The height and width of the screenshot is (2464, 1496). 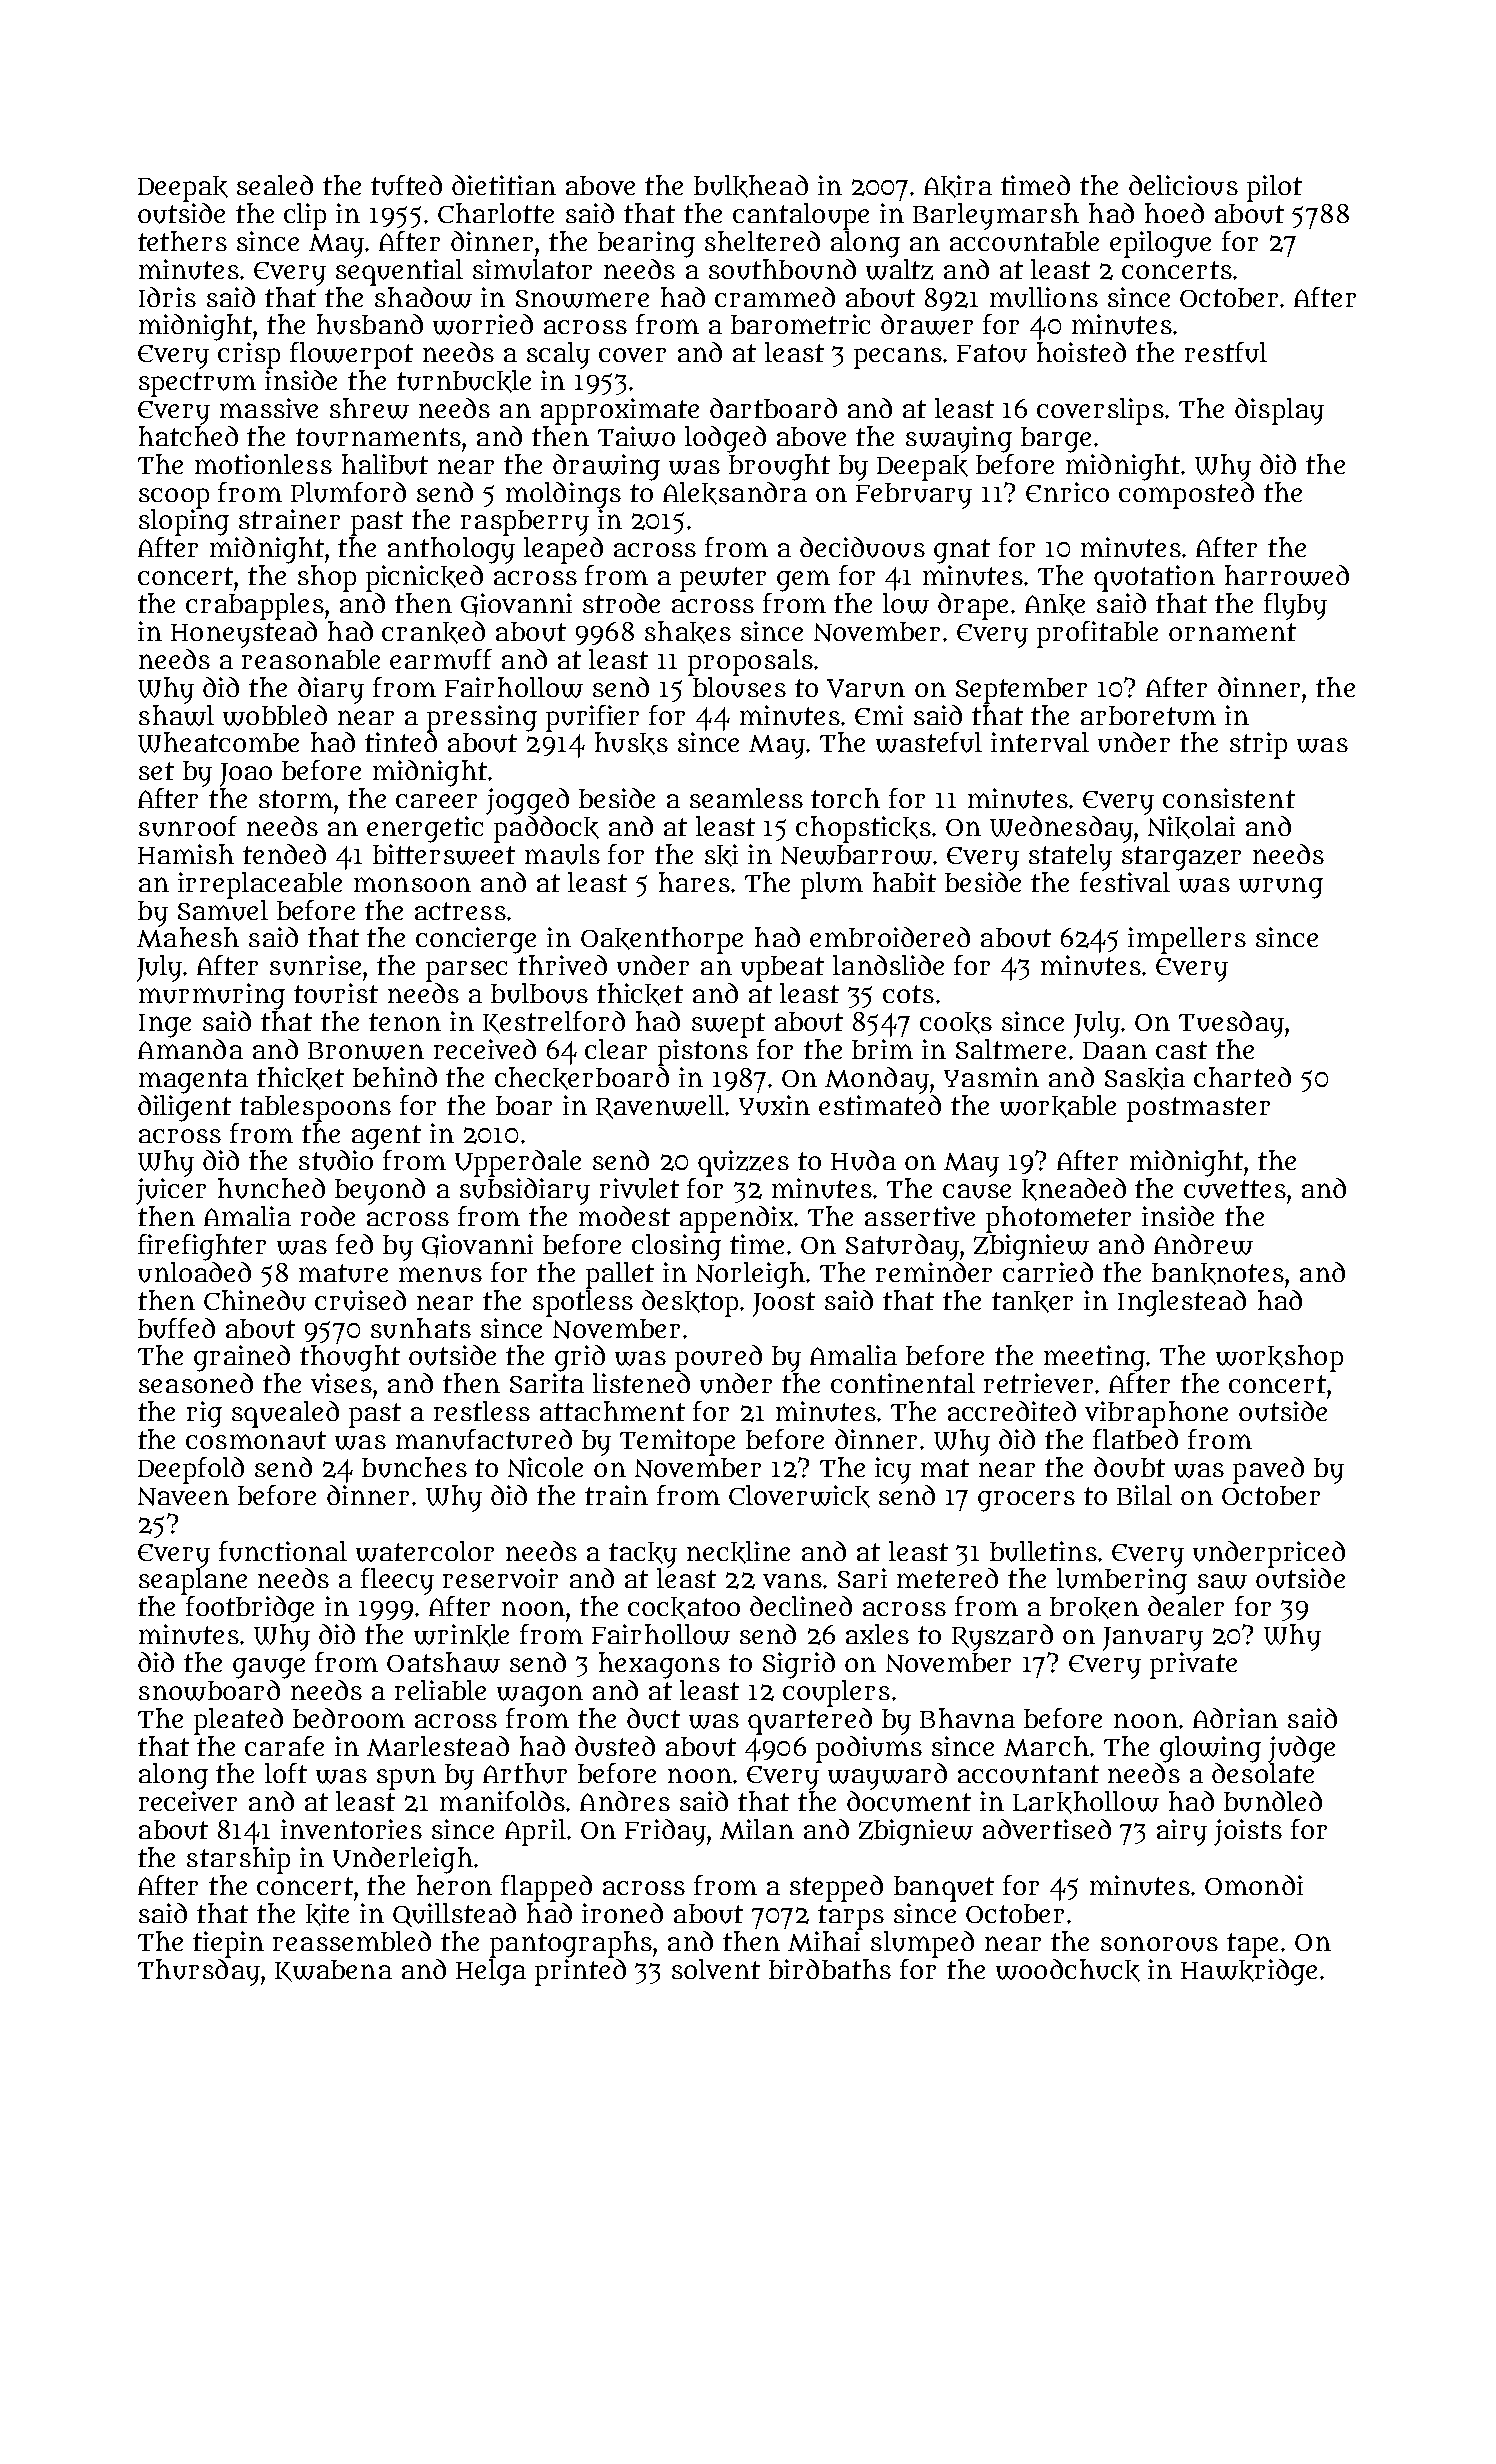 I want to click on charted, so click(x=1242, y=1077).
